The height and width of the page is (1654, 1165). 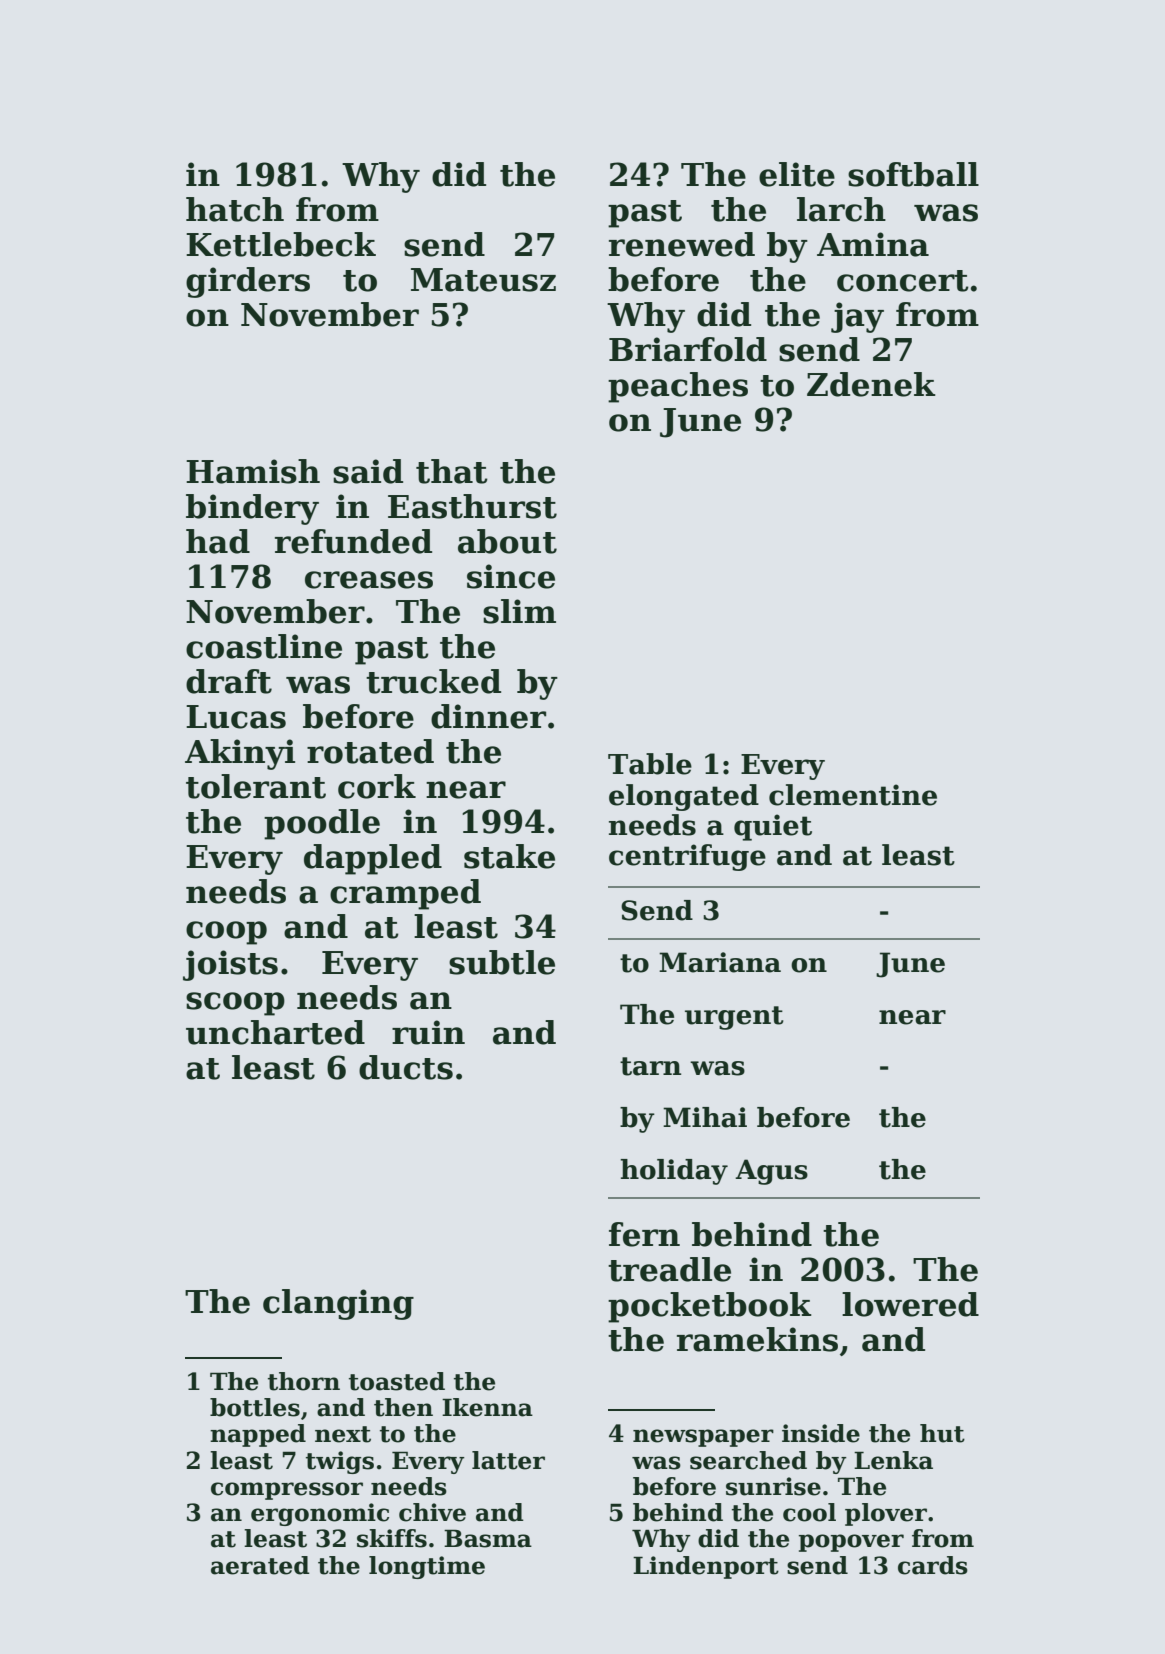 What do you see at coordinates (682, 244) in the page?
I see `renewed` at bounding box center [682, 244].
